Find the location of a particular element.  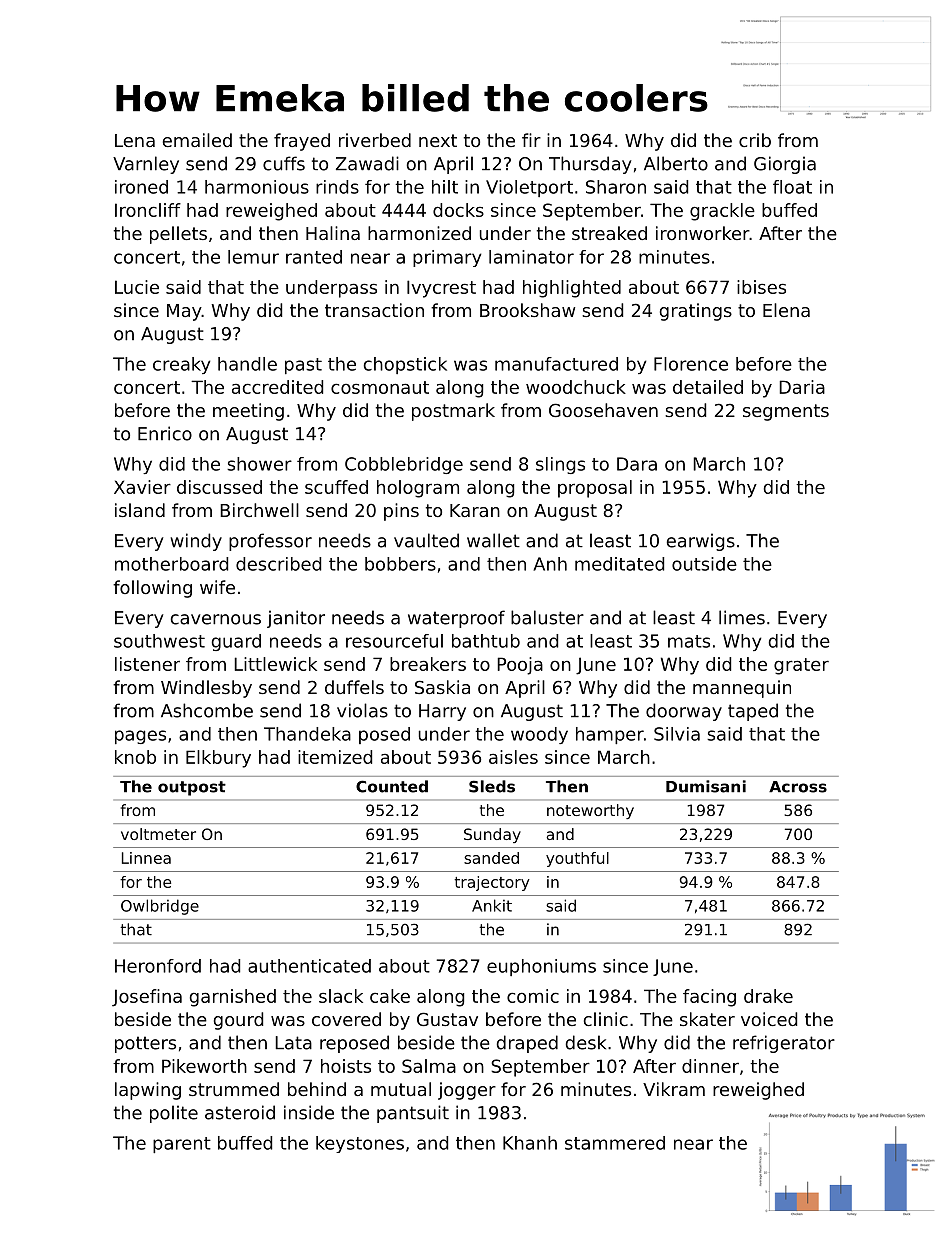

Daria is located at coordinates (802, 387).
